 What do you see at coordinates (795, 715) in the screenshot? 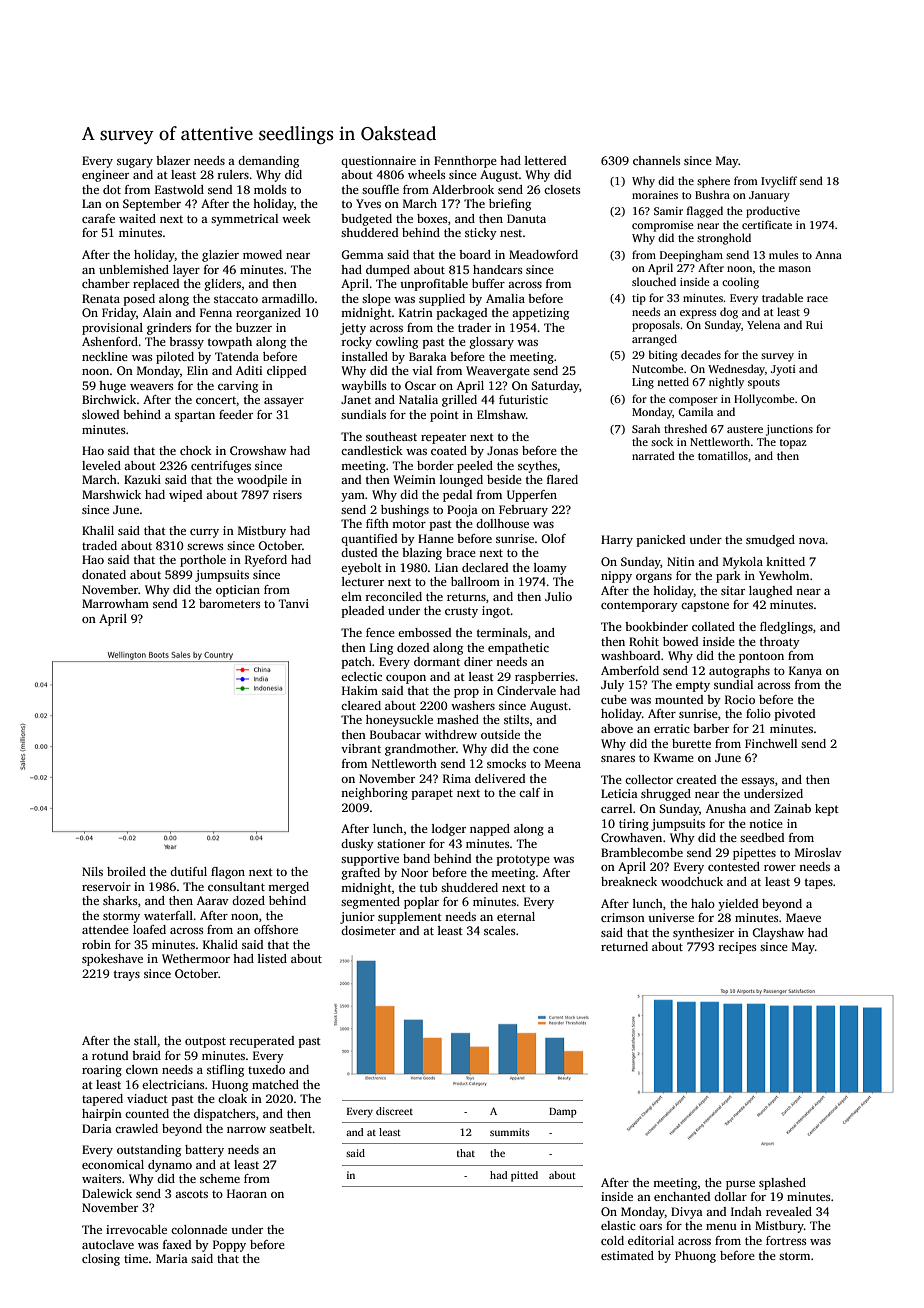
I see `pivoted` at bounding box center [795, 715].
